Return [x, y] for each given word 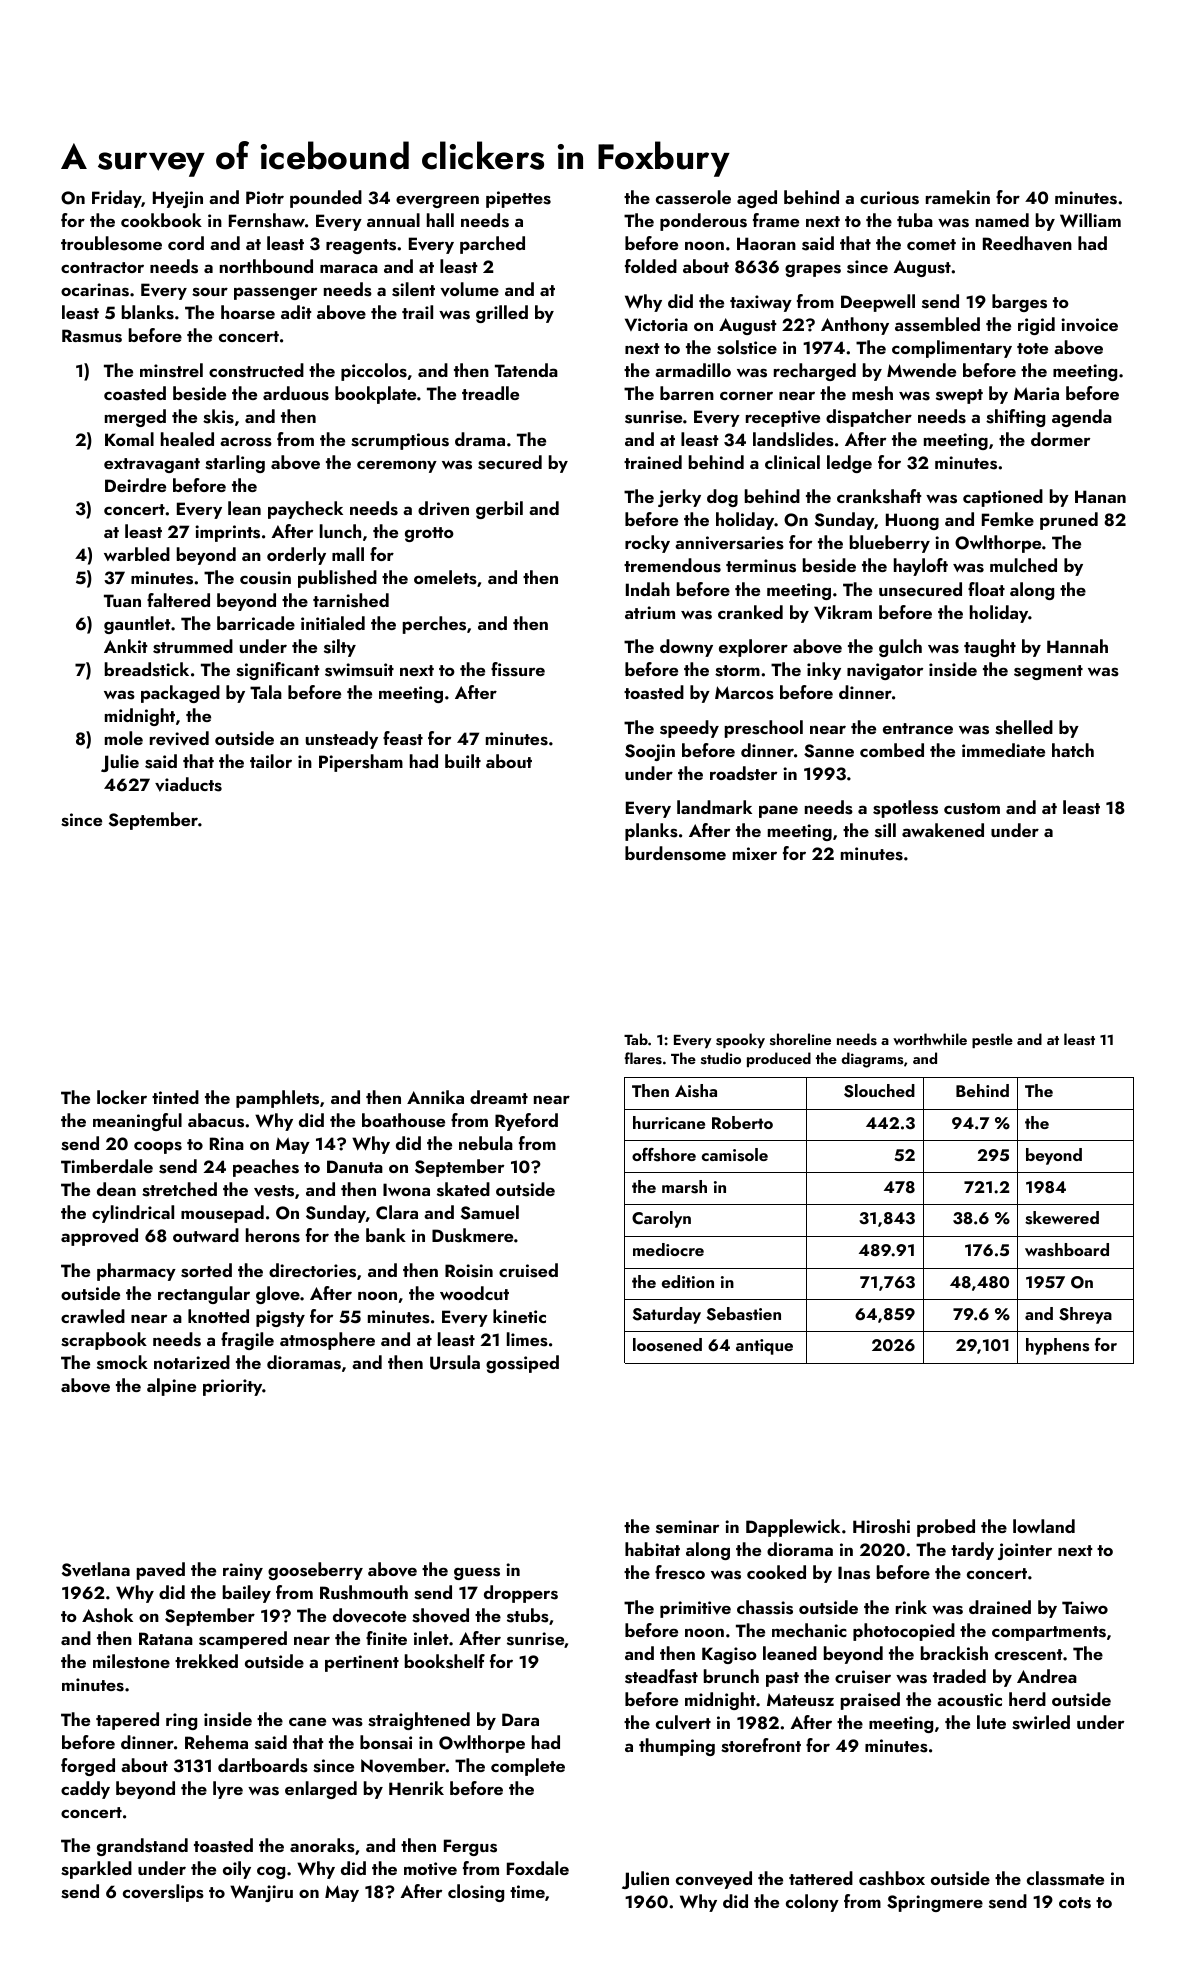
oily [237, 1870]
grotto [429, 534]
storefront [761, 1745]
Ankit [126, 646]
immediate [1003, 750]
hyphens [1057, 1346]
